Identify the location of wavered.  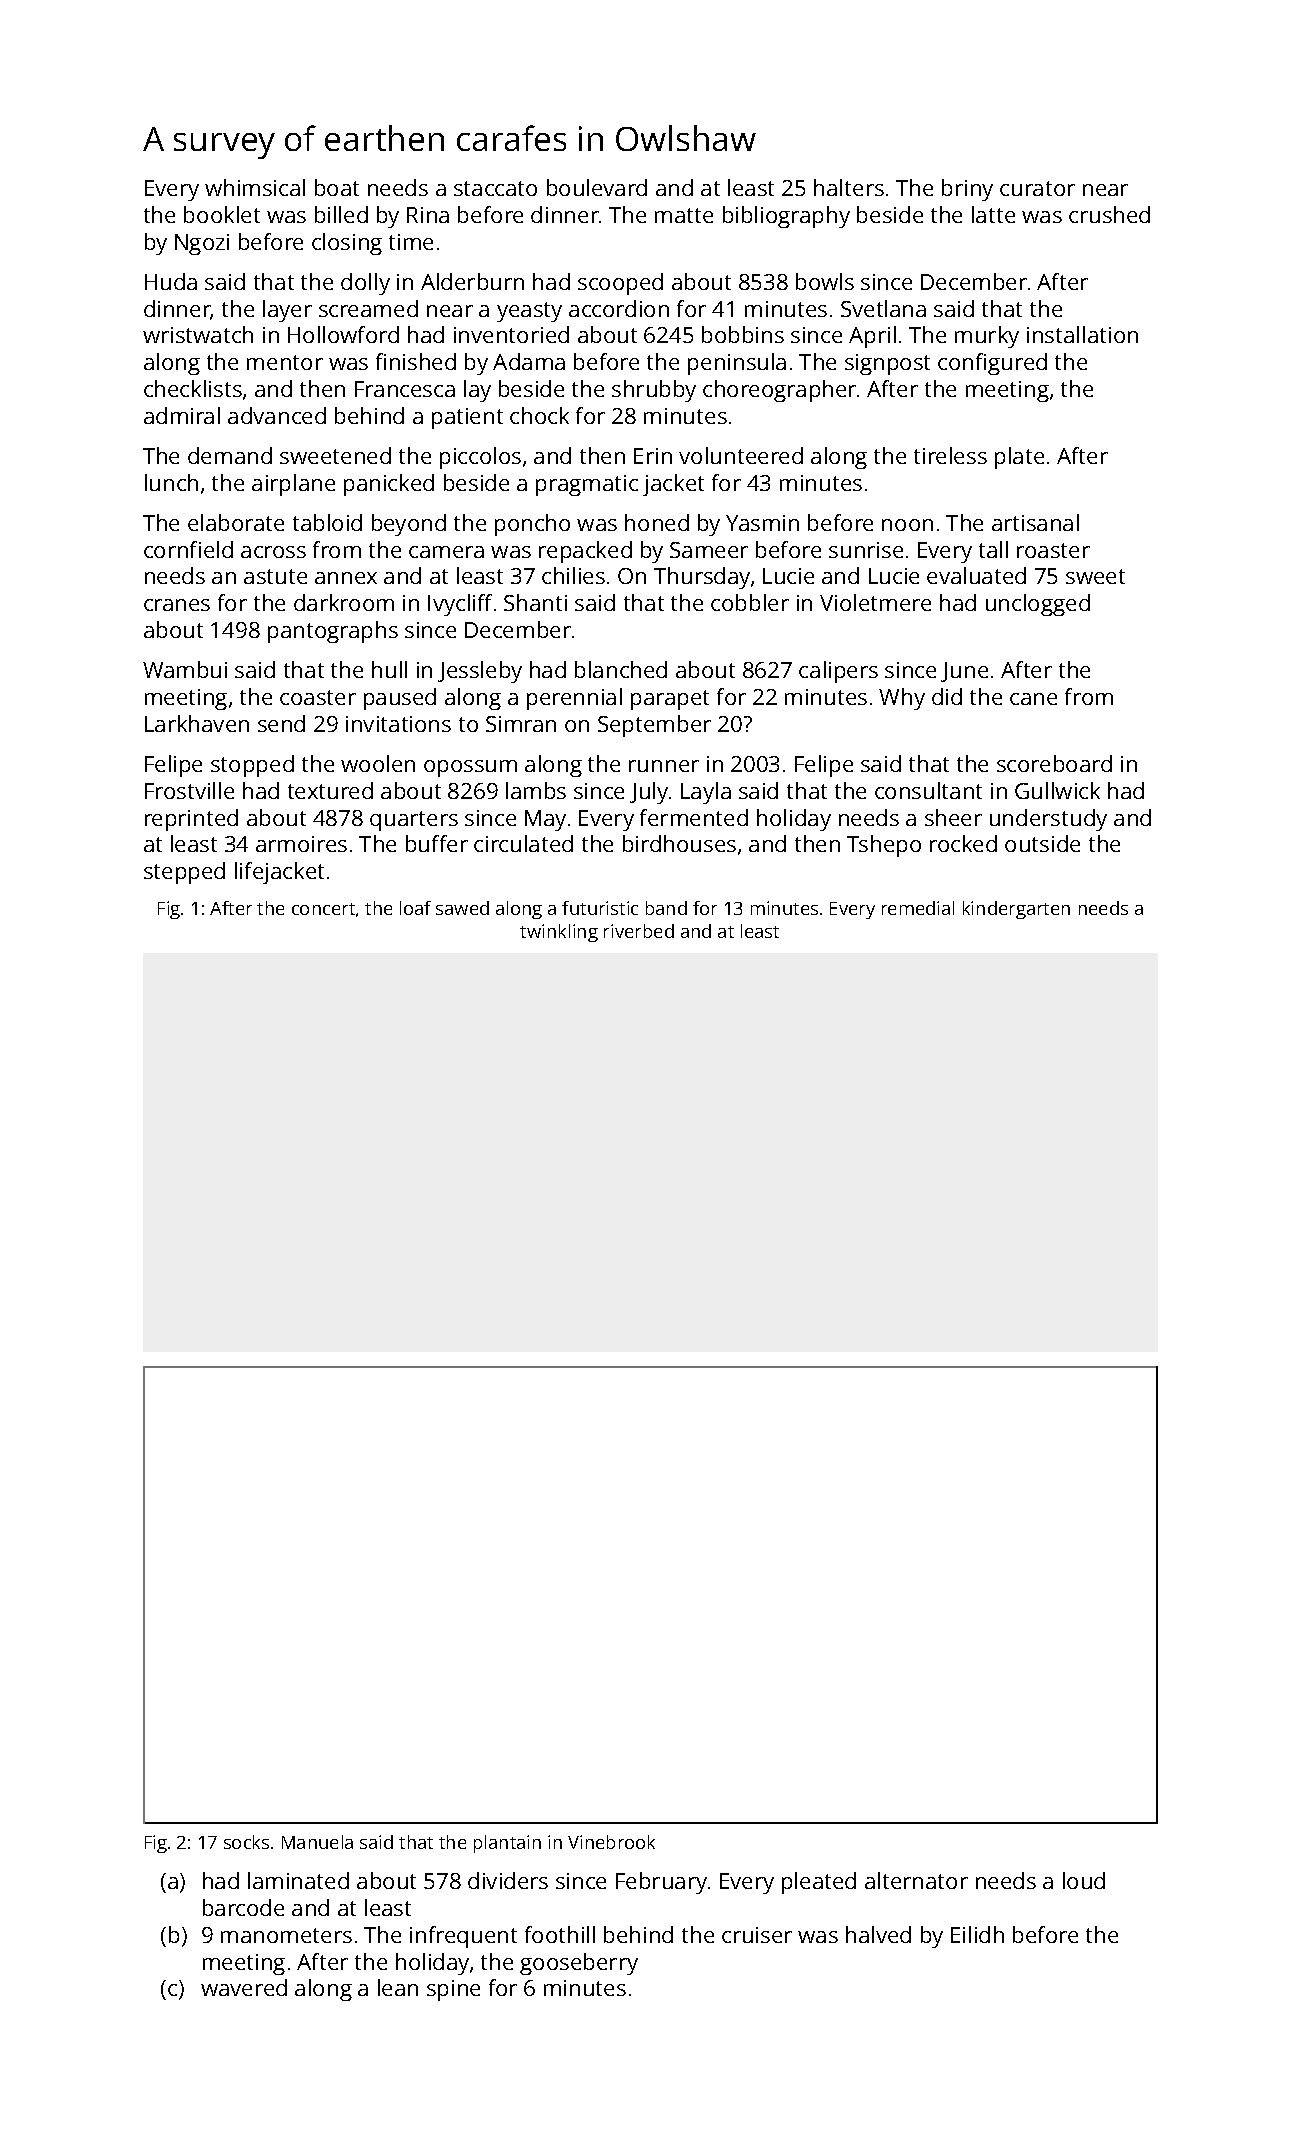
(244, 1987).
